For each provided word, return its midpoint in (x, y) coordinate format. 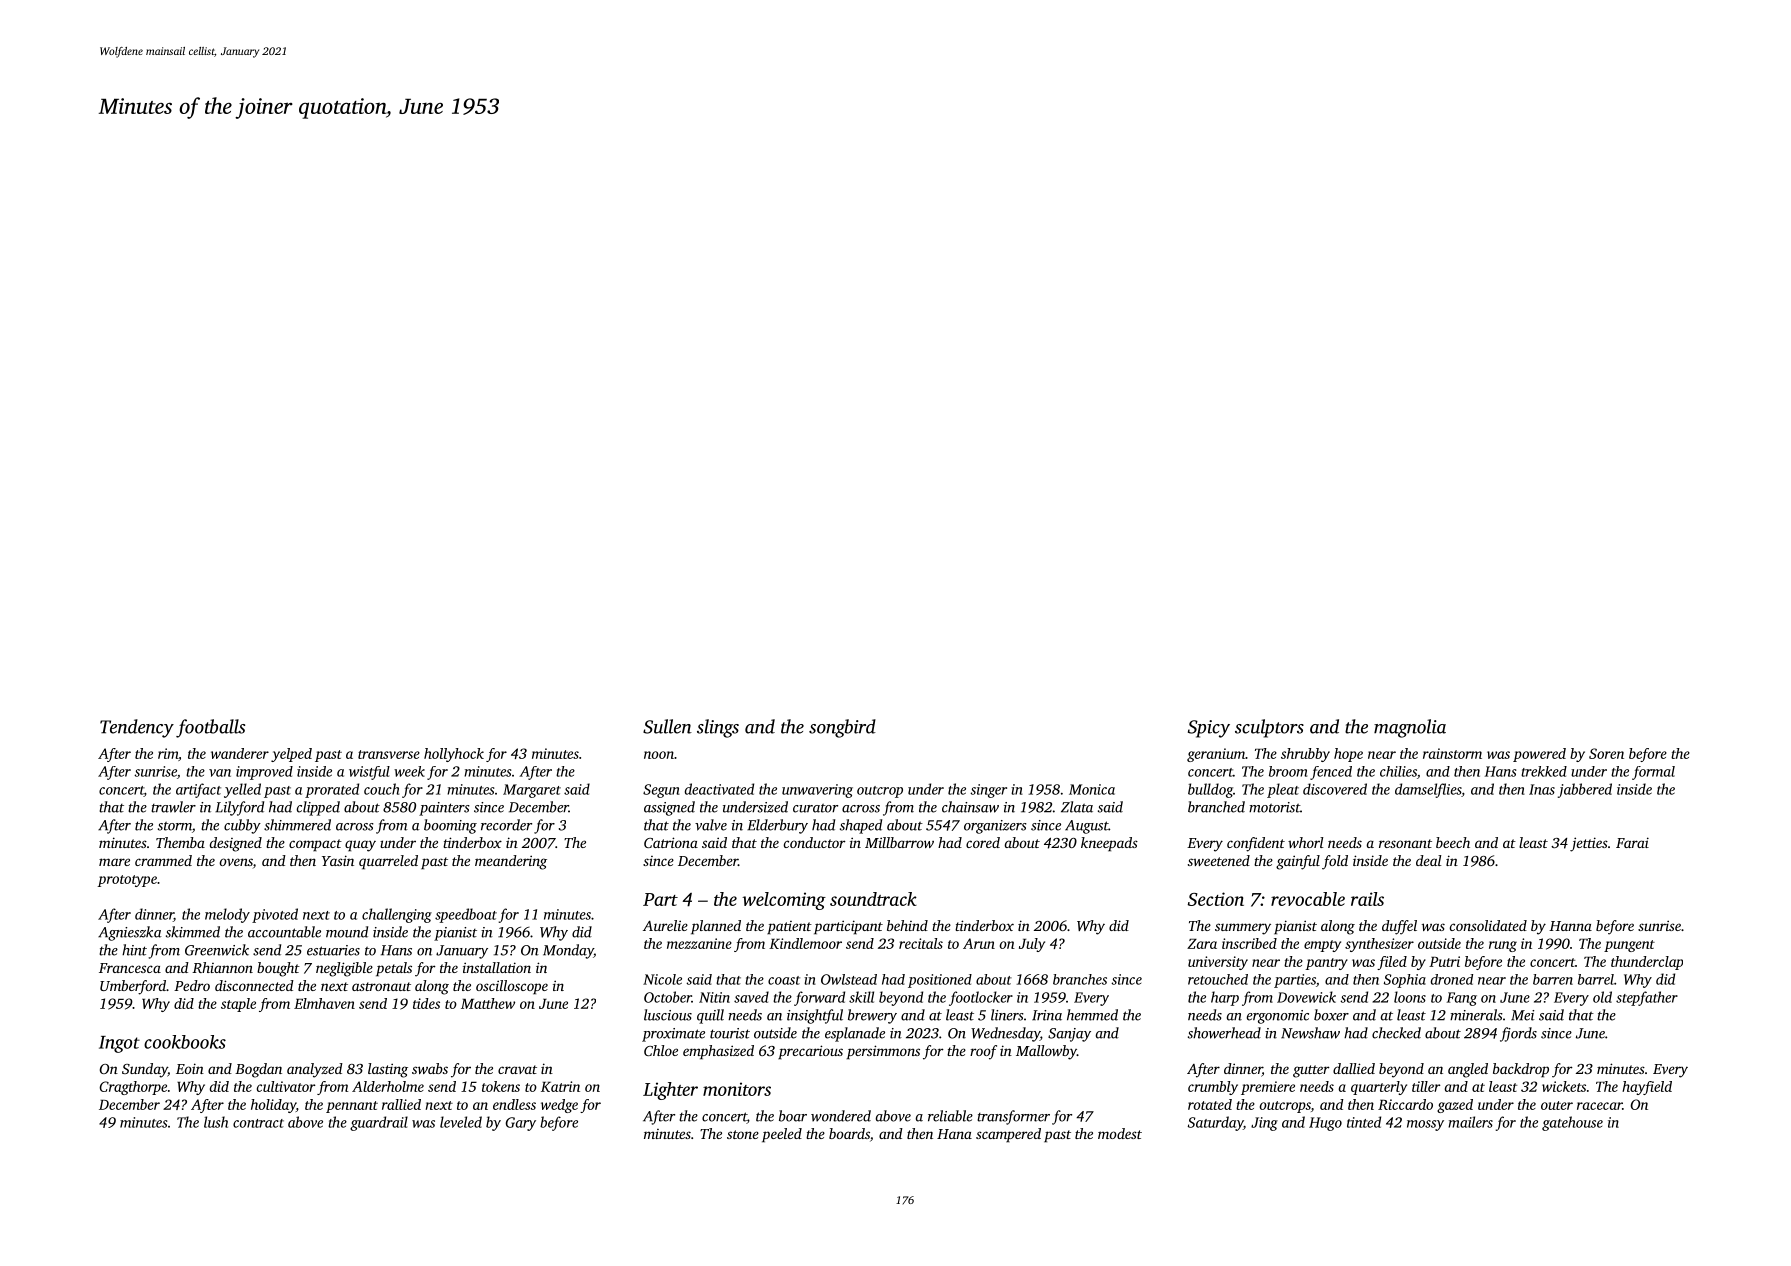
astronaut (381, 986)
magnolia (1410, 728)
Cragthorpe (133, 1088)
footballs (210, 728)
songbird (842, 728)
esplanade (855, 1034)
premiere (1268, 1088)
